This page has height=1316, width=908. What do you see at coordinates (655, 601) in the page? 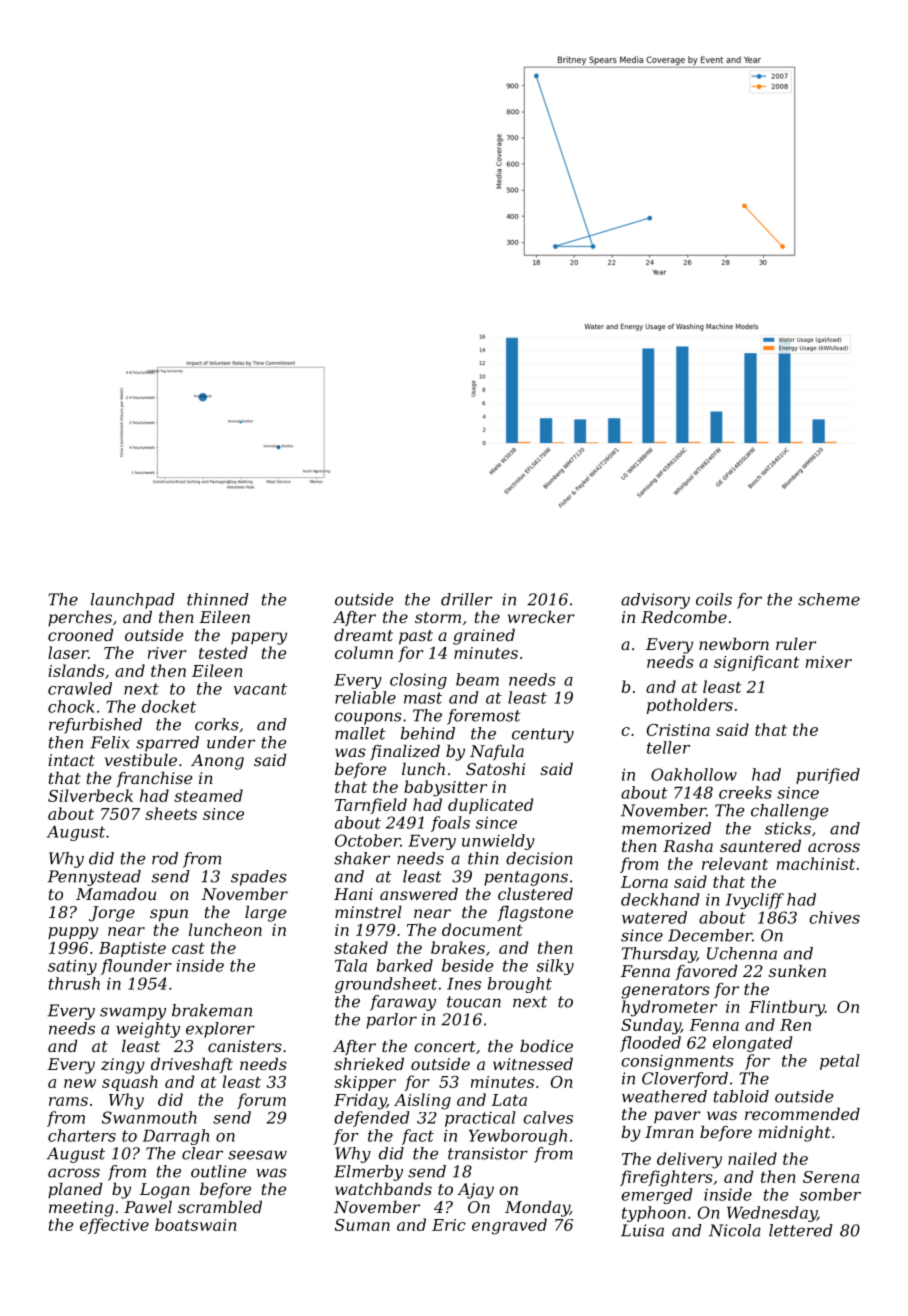
I see `advisory` at bounding box center [655, 601].
